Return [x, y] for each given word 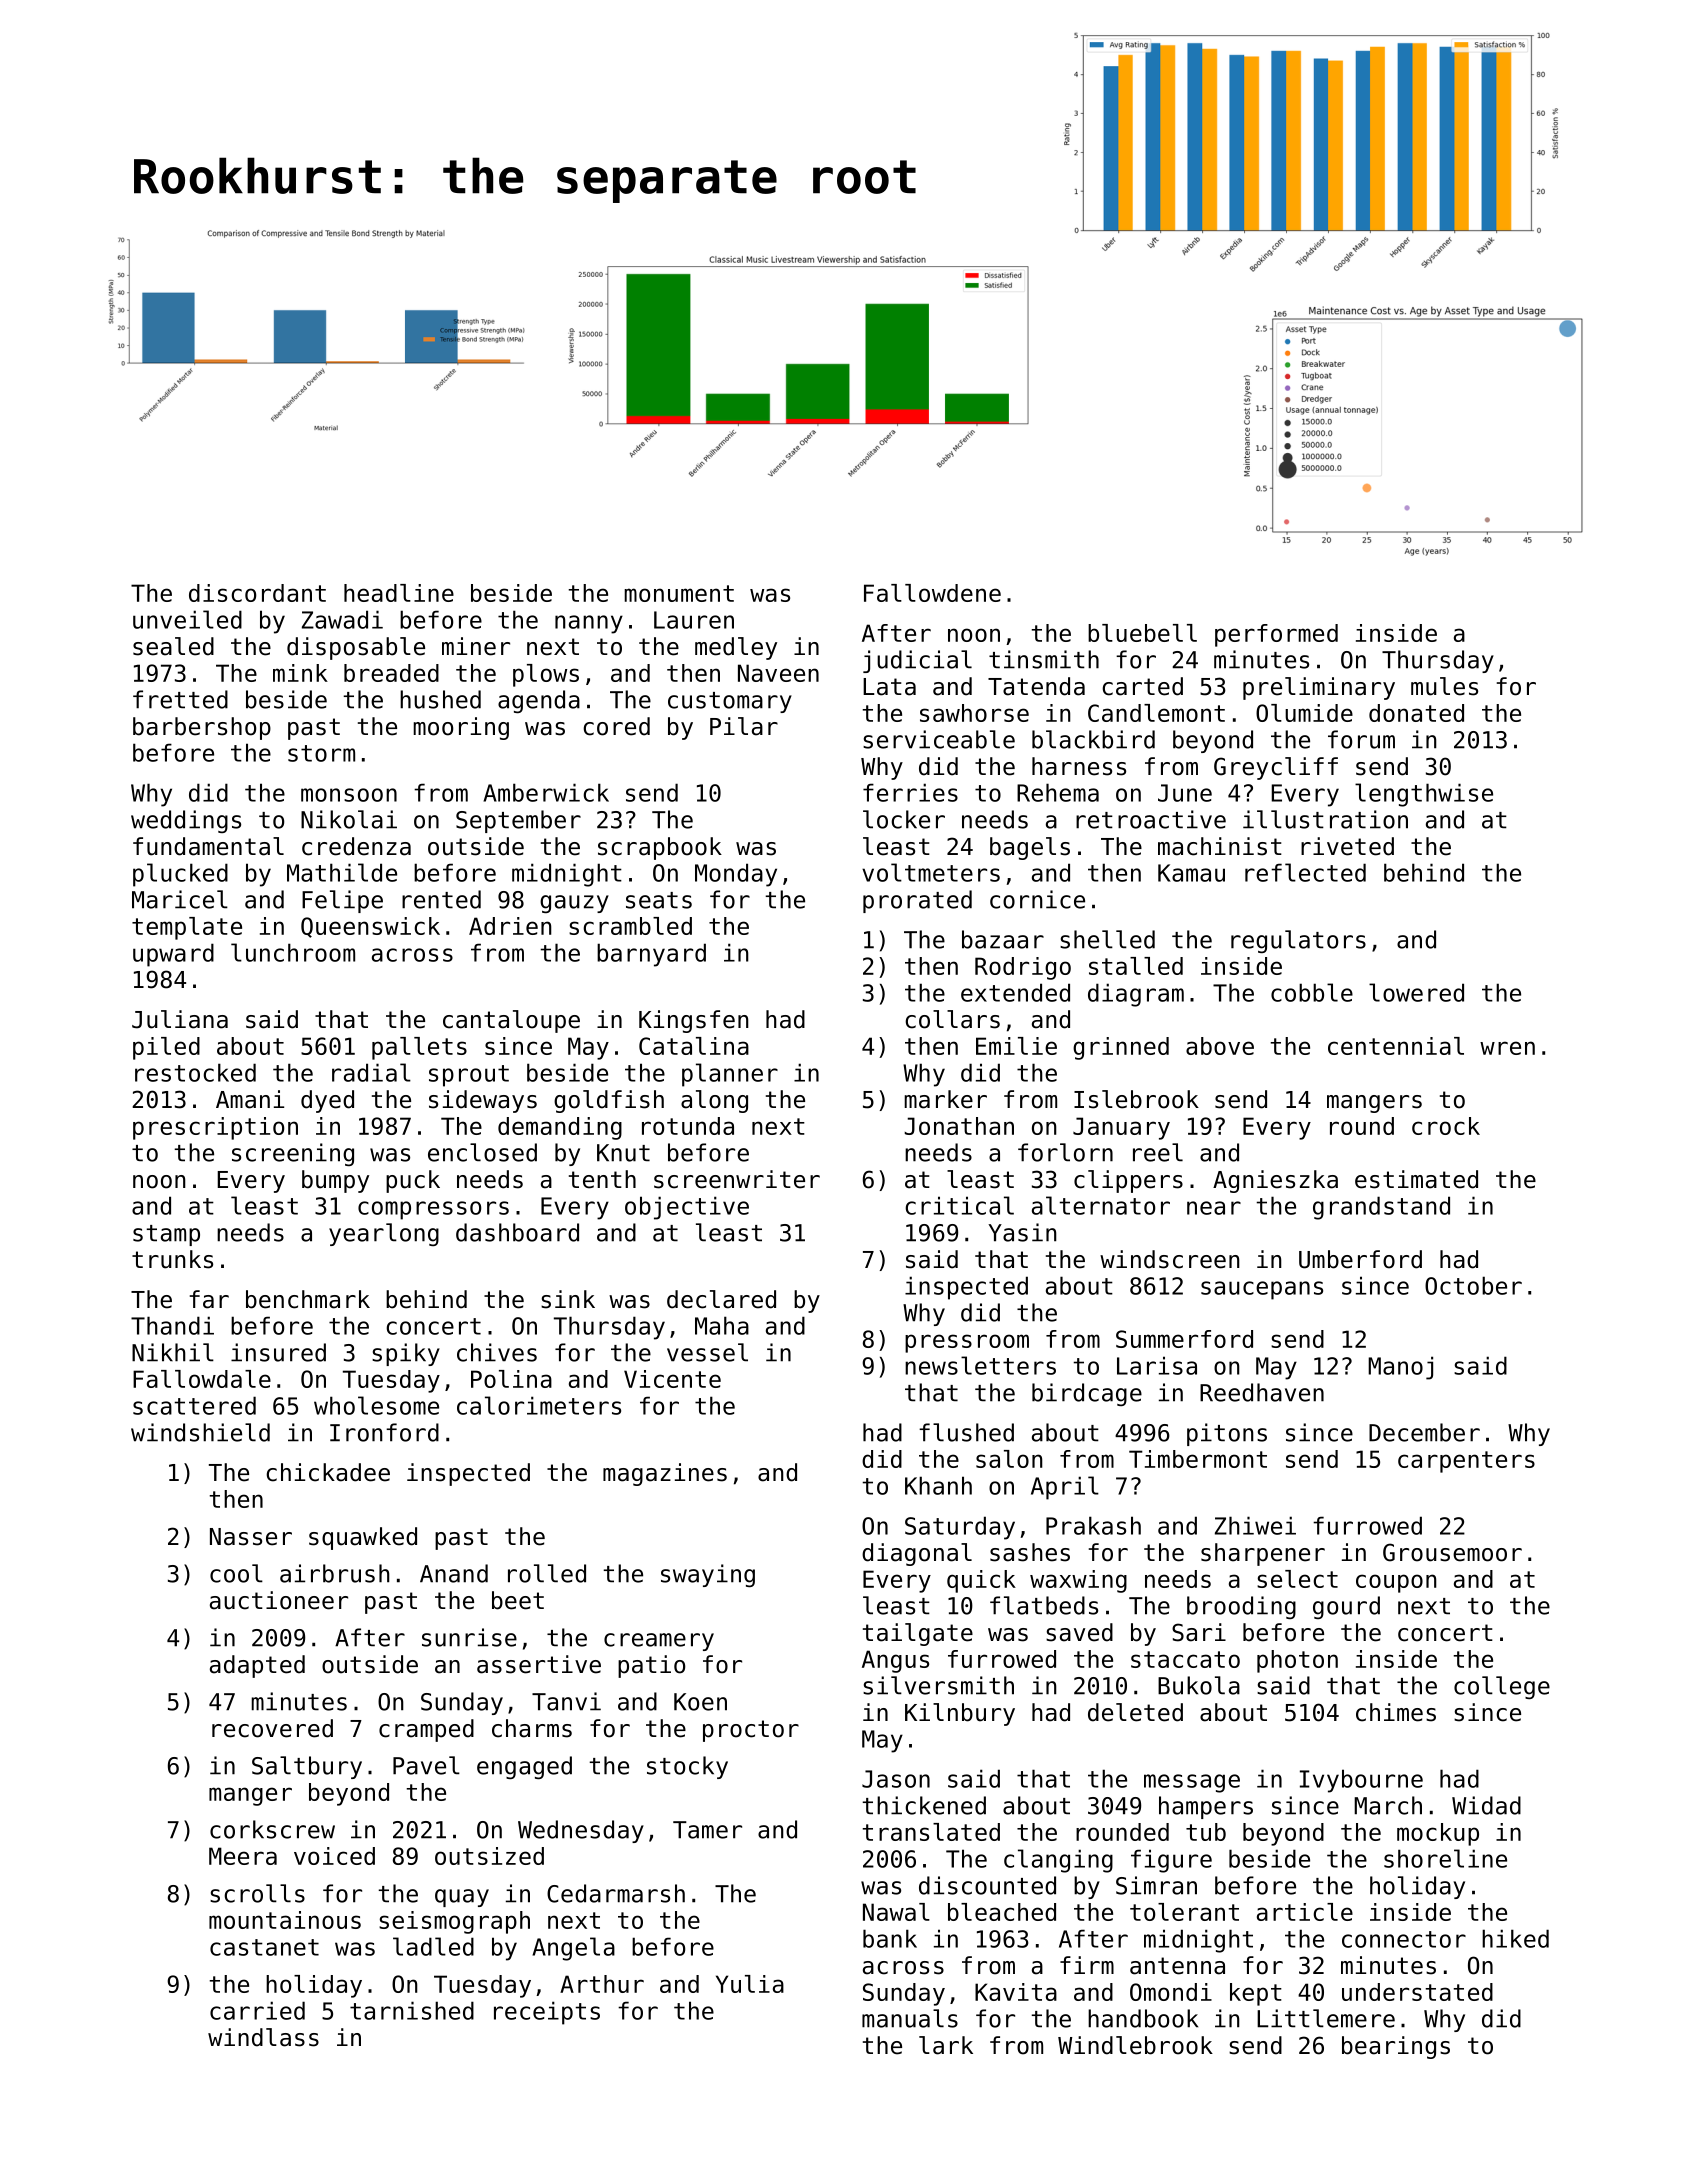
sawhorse [974, 713]
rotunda [688, 1126]
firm [1087, 1965]
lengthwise [1424, 795]
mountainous [285, 1920]
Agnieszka [1275, 1181]
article [1305, 1912]
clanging [1058, 1861]
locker [904, 819]
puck [413, 1181]
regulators [1298, 941]
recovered [272, 1728]
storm [321, 753]
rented [441, 899]
